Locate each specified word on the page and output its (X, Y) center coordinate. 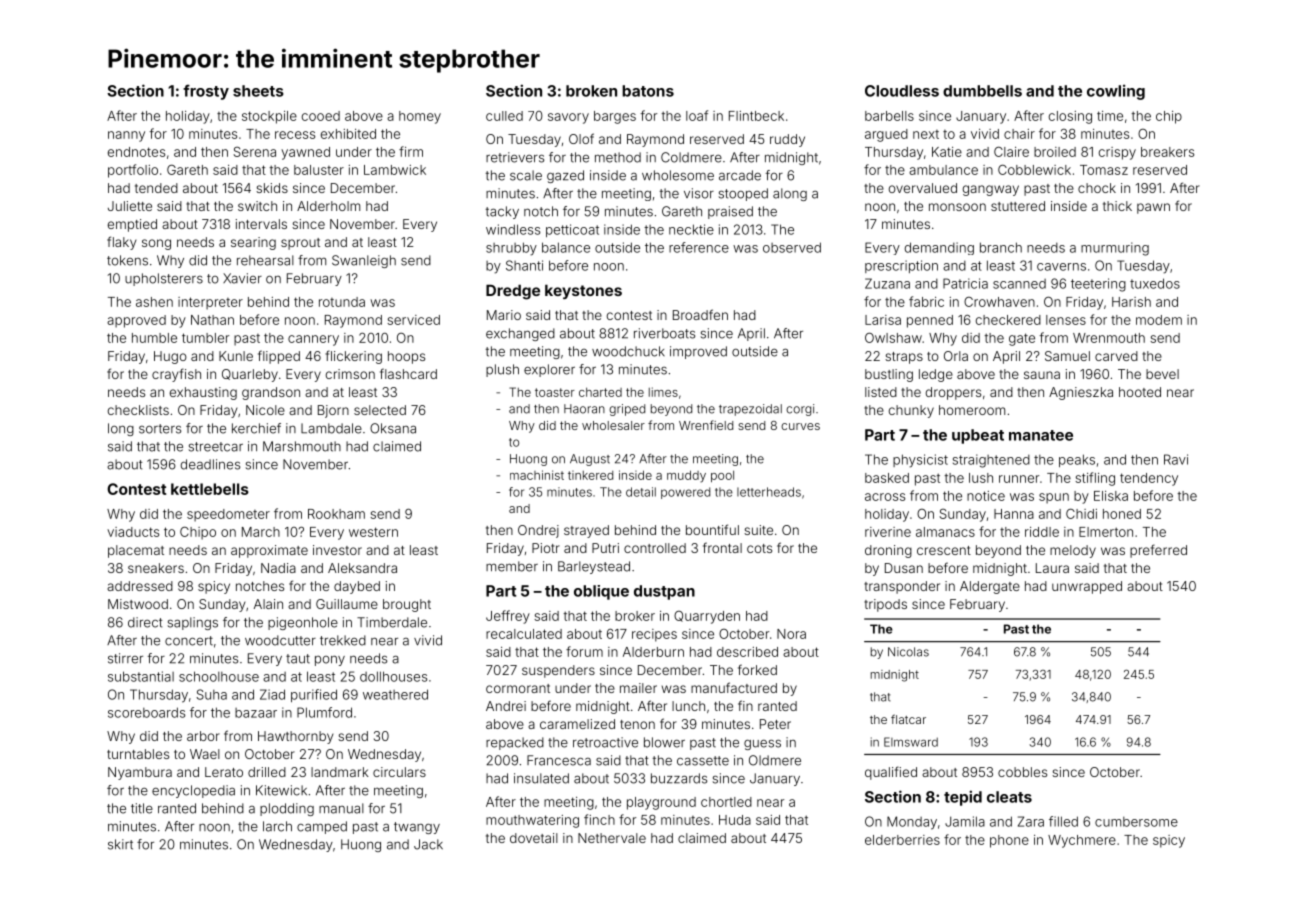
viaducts (133, 532)
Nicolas (908, 652)
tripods (885, 605)
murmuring (1115, 249)
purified (314, 695)
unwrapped (1087, 587)
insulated (541, 778)
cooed (321, 116)
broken (591, 91)
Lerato (224, 772)
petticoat (572, 230)
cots (759, 548)
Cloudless (902, 91)
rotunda (342, 302)
